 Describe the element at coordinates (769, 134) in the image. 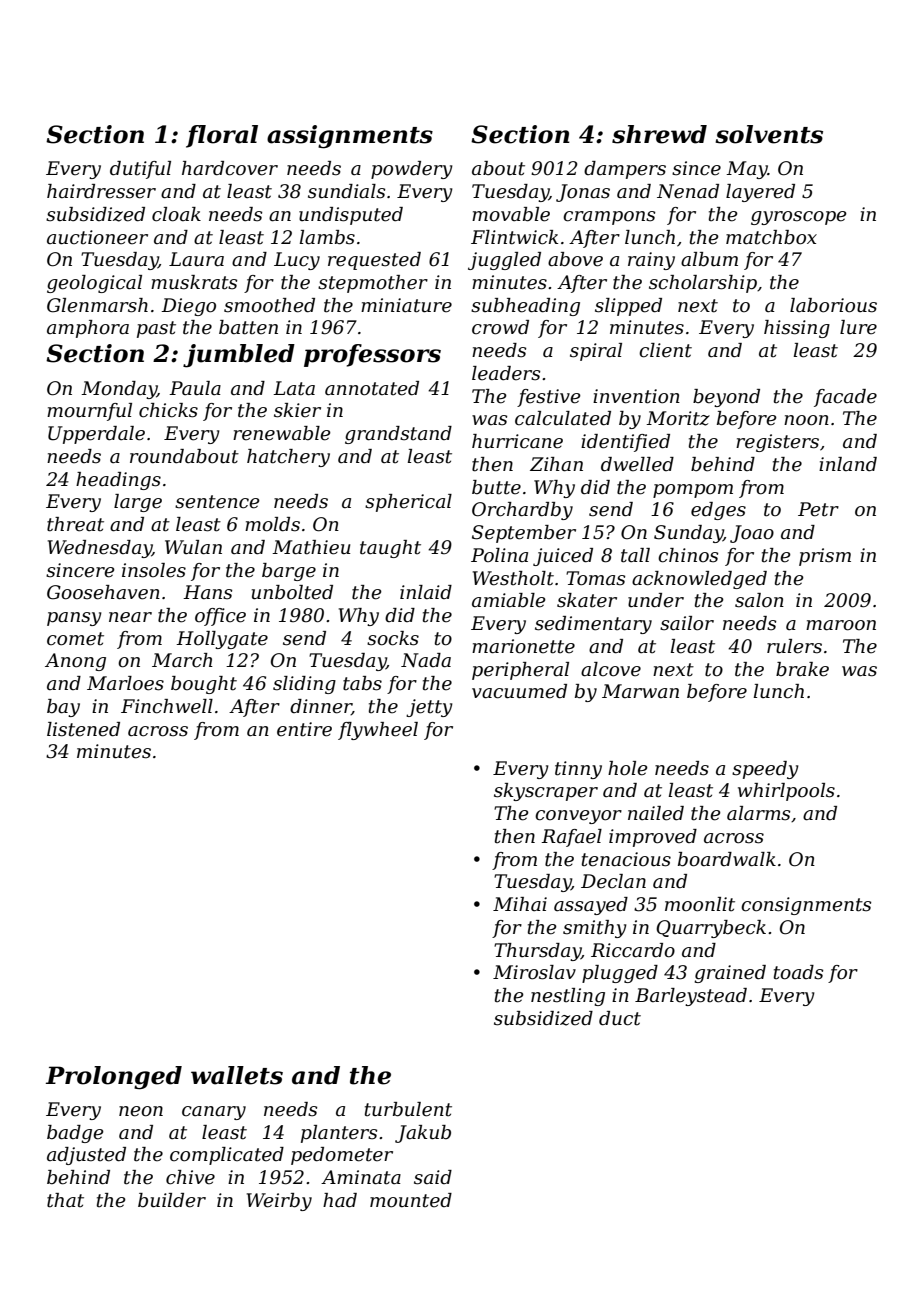

I see `solvents` at that location.
